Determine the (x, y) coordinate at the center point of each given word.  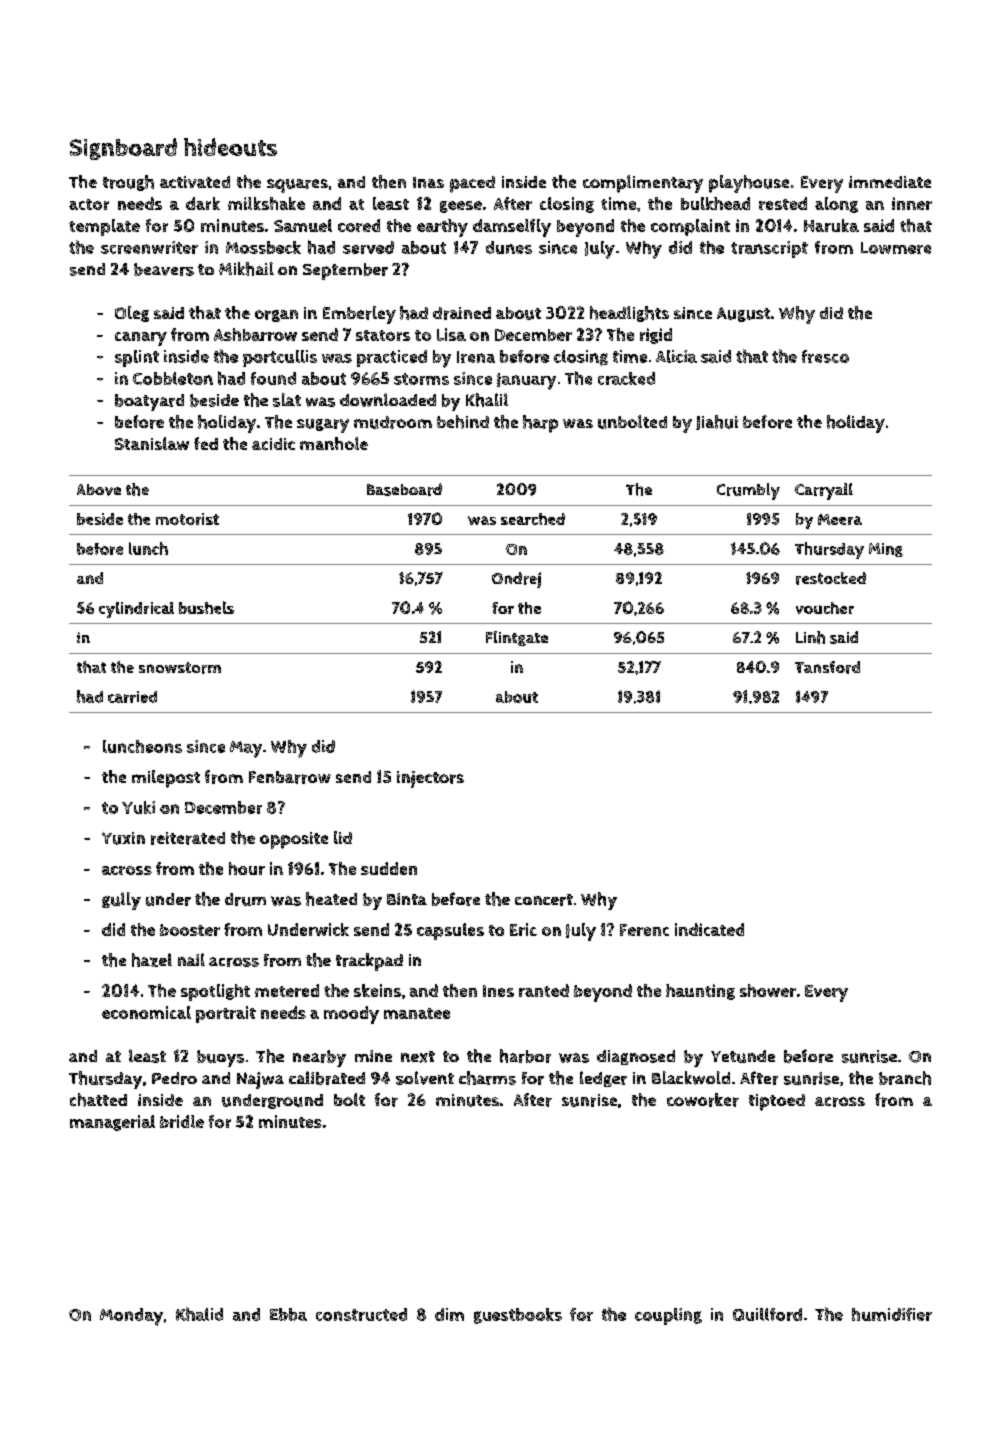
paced (472, 184)
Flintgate (517, 638)
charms (487, 1078)
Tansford (827, 667)
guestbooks (518, 1316)
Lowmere (896, 248)
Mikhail (246, 269)
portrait (226, 1014)
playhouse (749, 184)
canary (141, 339)
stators (383, 335)
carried (132, 697)
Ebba (288, 1314)
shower (768, 990)
